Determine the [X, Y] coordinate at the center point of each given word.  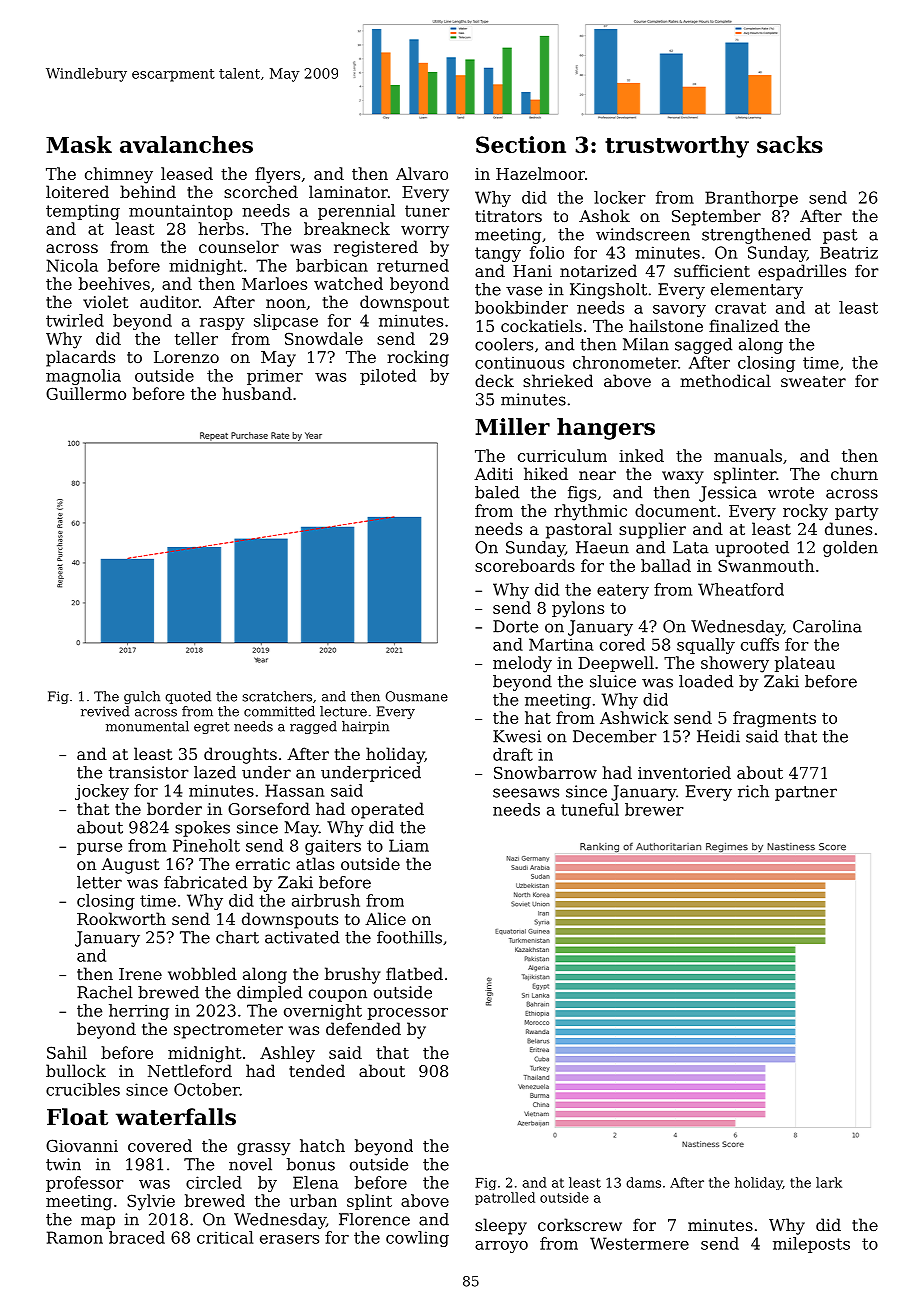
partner [806, 793]
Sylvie [151, 1202]
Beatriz [849, 253]
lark [829, 1182]
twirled [75, 320]
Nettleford [190, 1070]
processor [408, 1014]
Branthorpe [751, 199]
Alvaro [422, 173]
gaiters [333, 847]
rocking [418, 358]
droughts [240, 755]
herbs [221, 228]
